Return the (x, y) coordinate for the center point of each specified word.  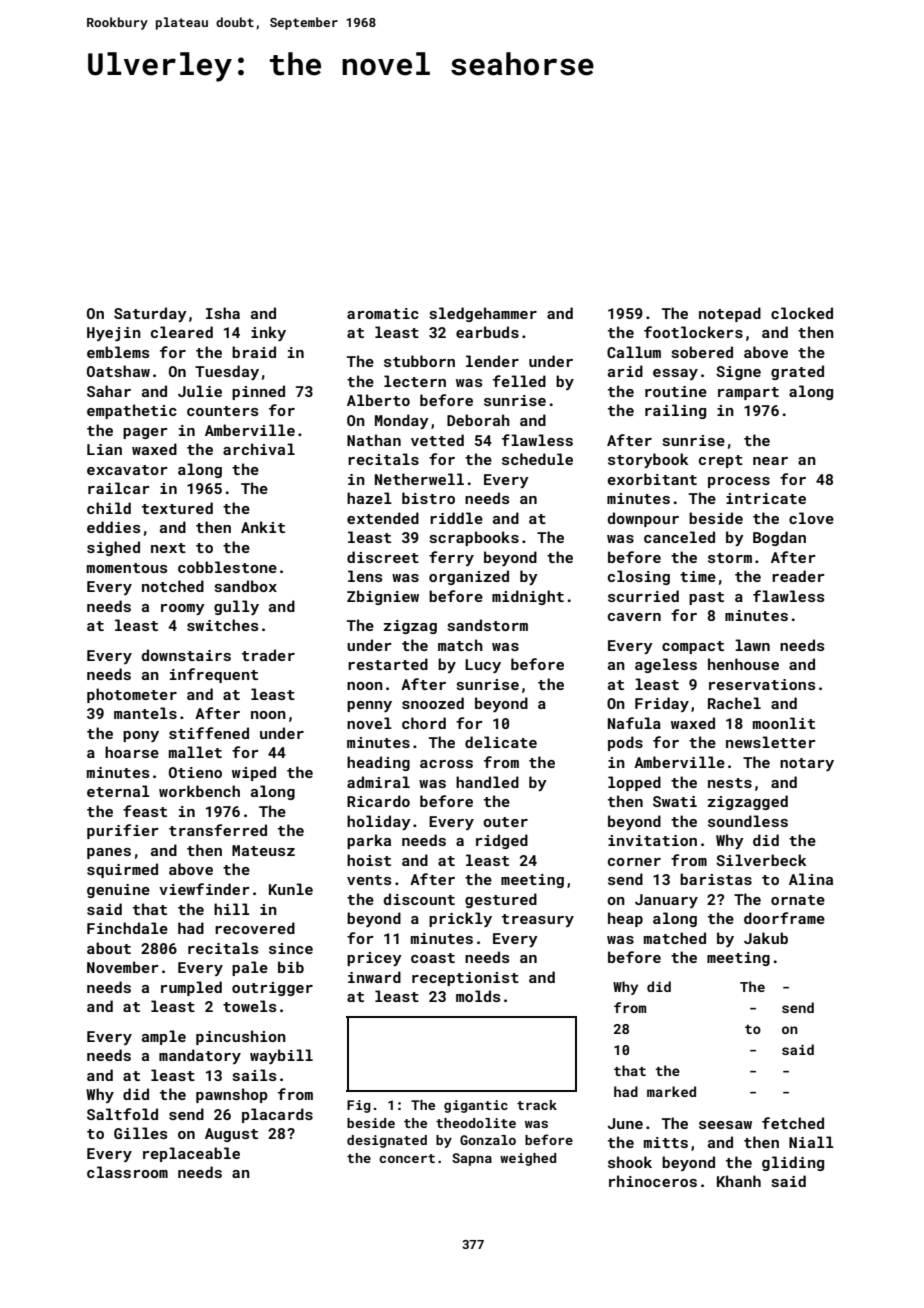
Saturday (150, 314)
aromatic (383, 313)
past (706, 598)
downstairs (186, 655)
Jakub (766, 938)
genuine (118, 891)
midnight (528, 597)
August (231, 1135)
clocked (802, 313)
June (625, 1123)
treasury (538, 920)
